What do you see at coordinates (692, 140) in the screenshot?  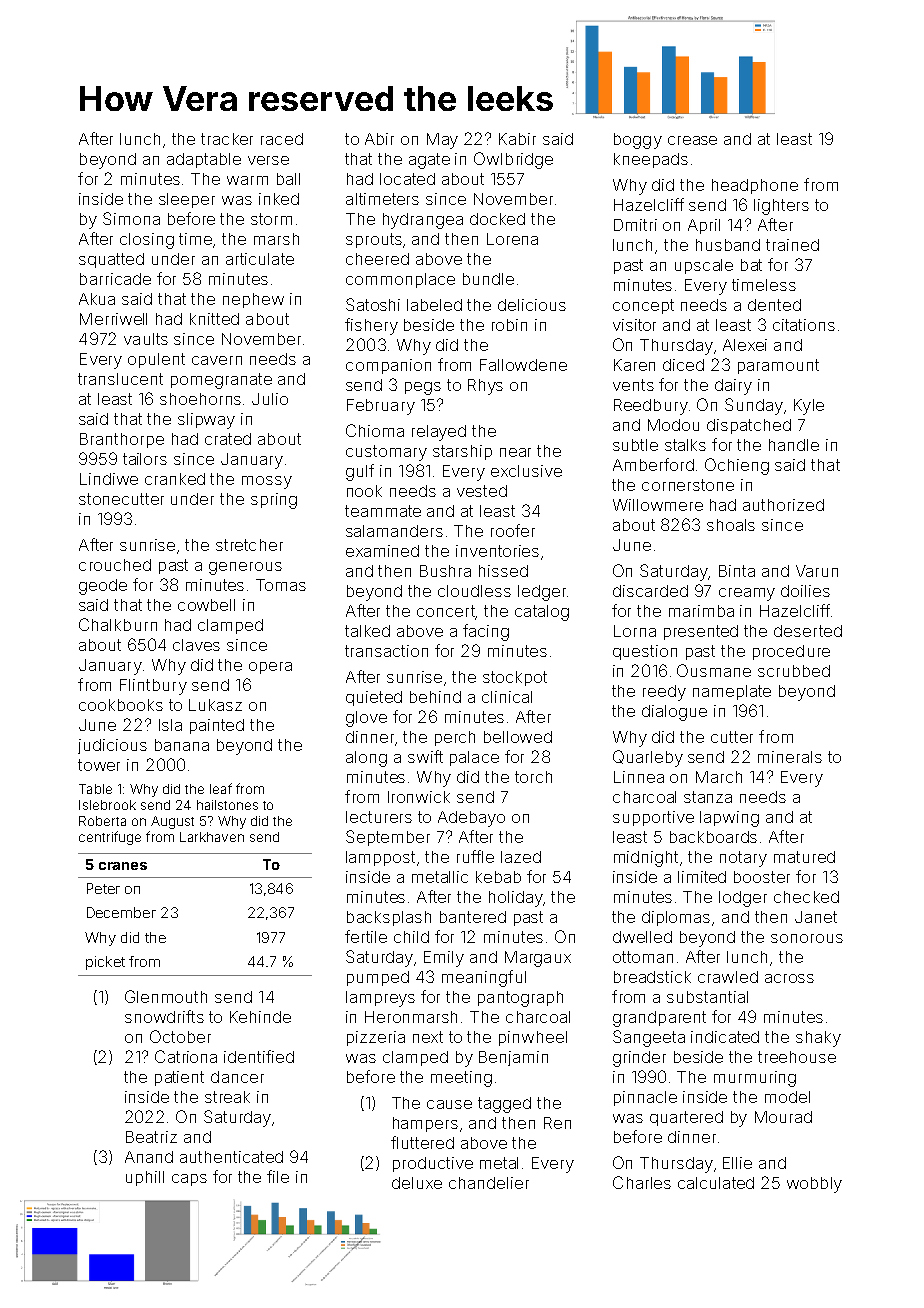 I see `crease` at bounding box center [692, 140].
